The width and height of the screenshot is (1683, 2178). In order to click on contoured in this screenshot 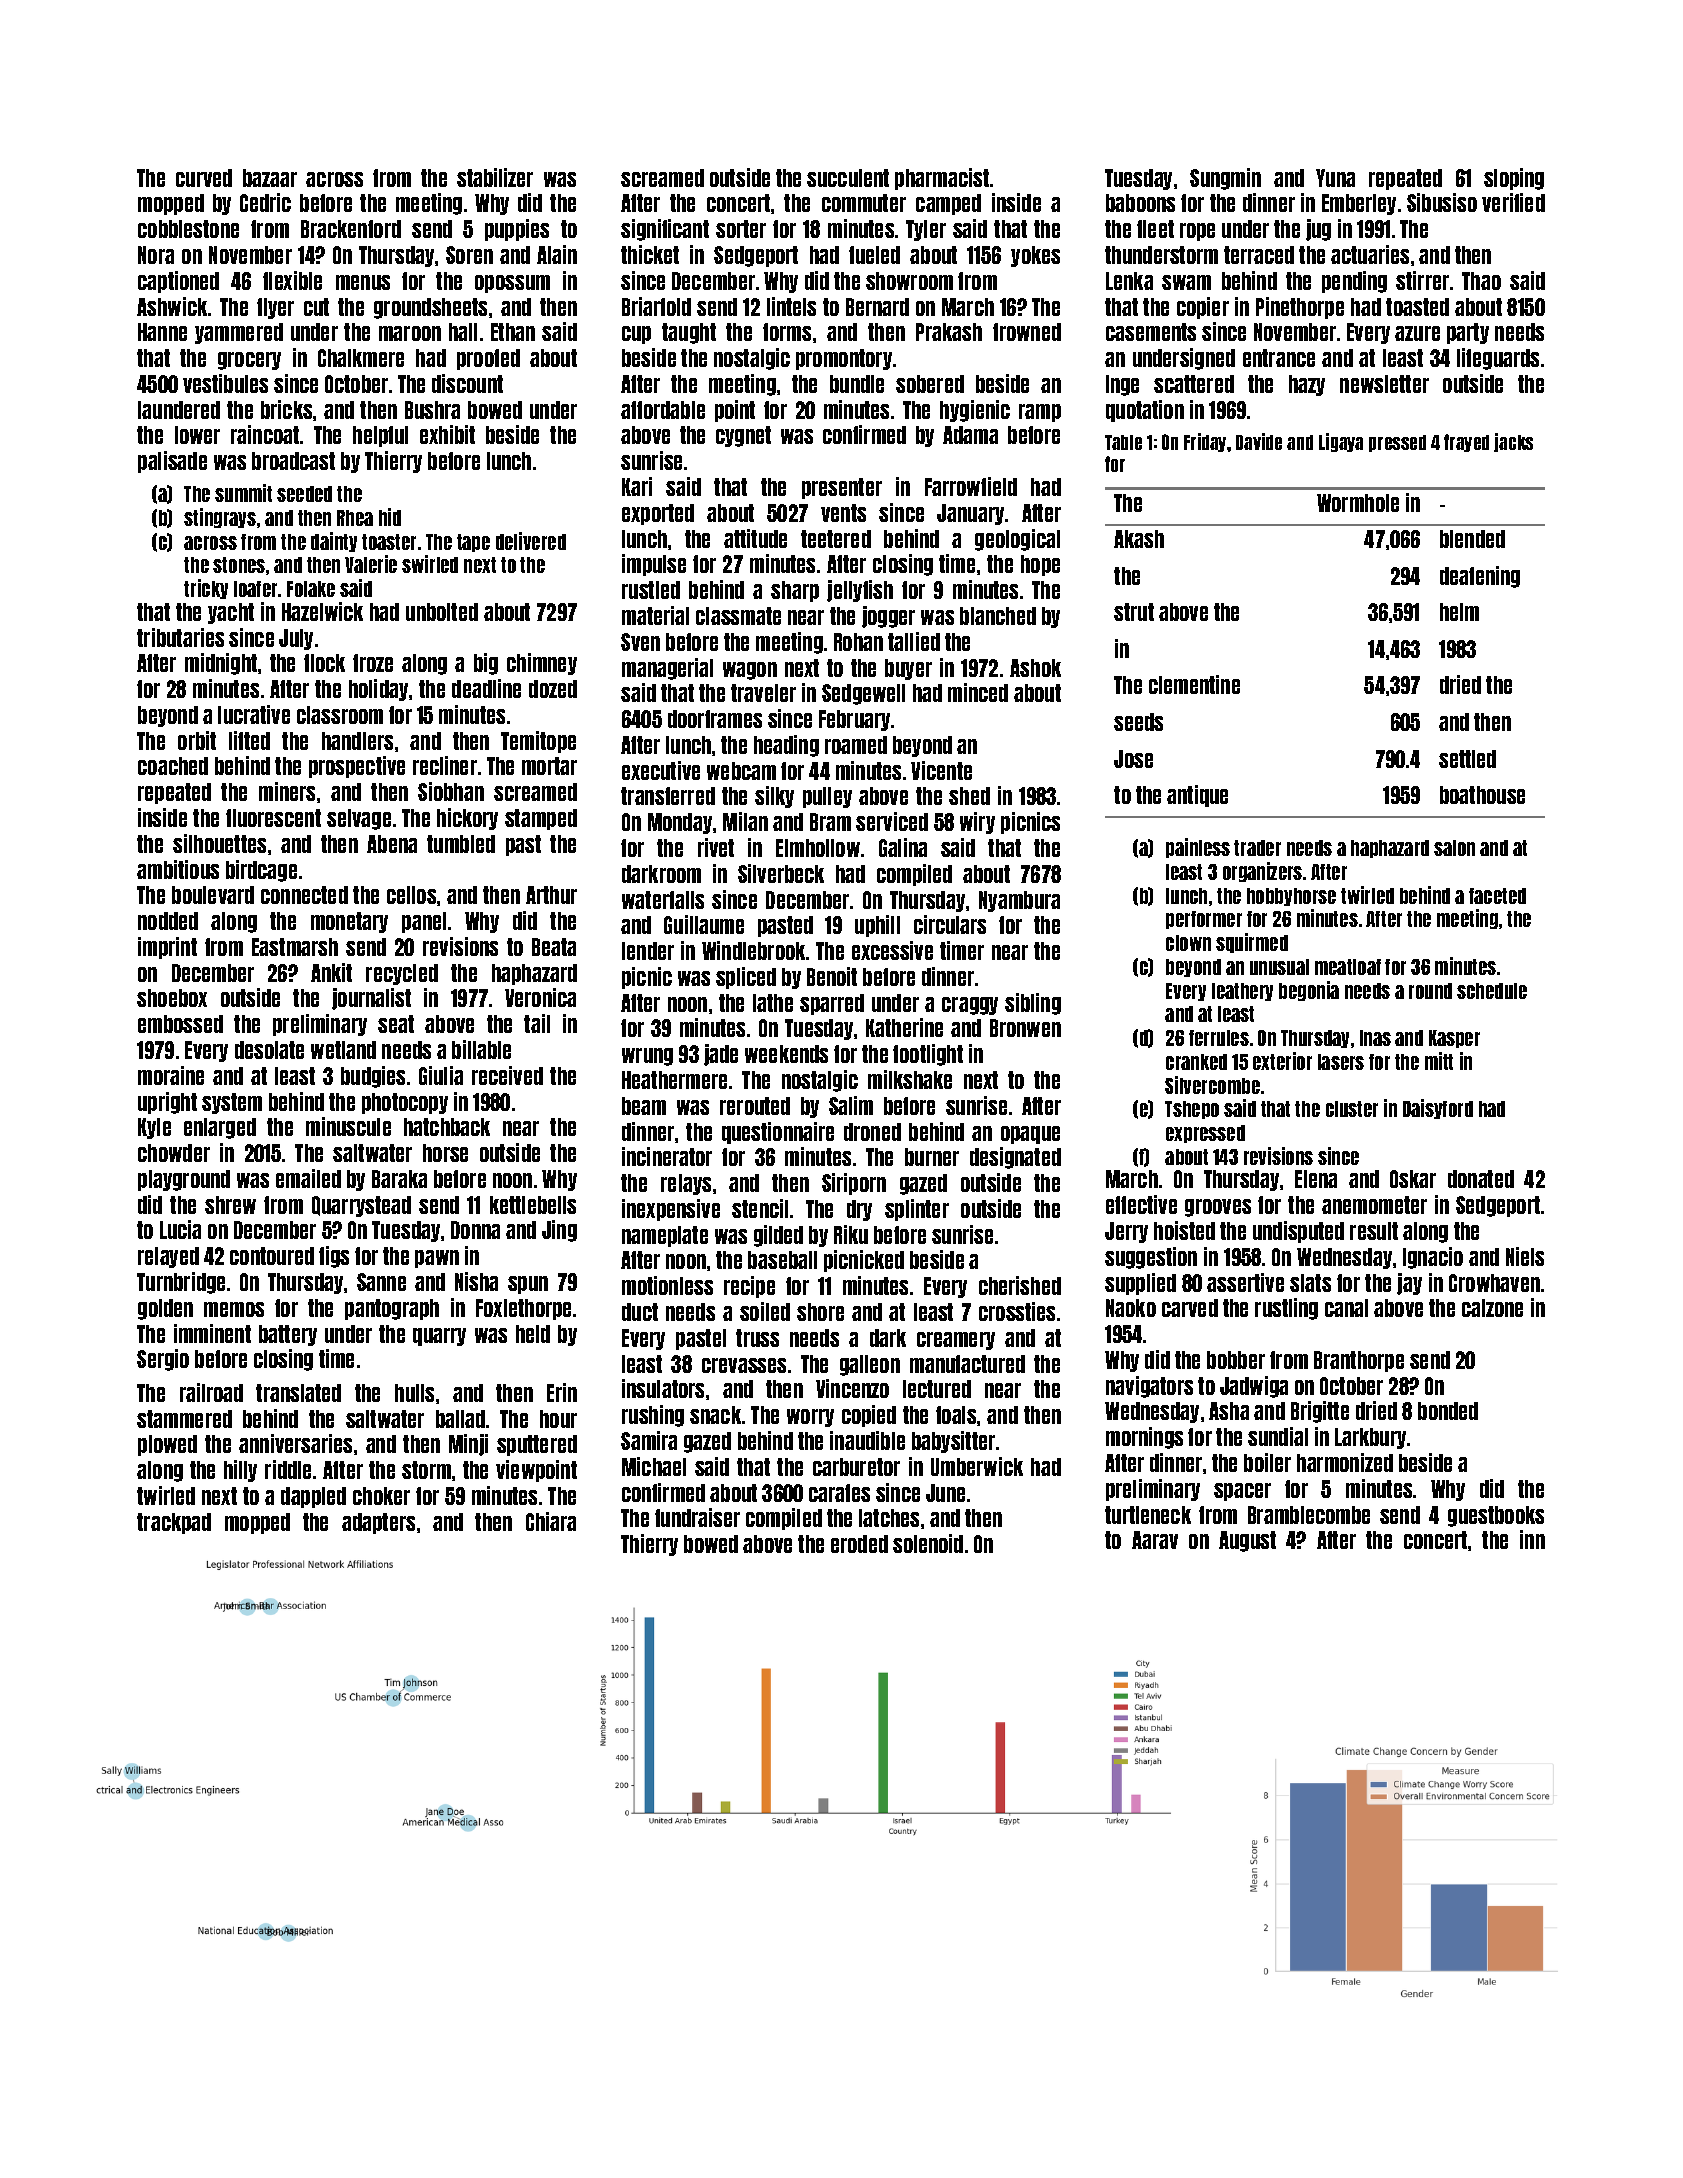, I will do `click(272, 1256)`.
